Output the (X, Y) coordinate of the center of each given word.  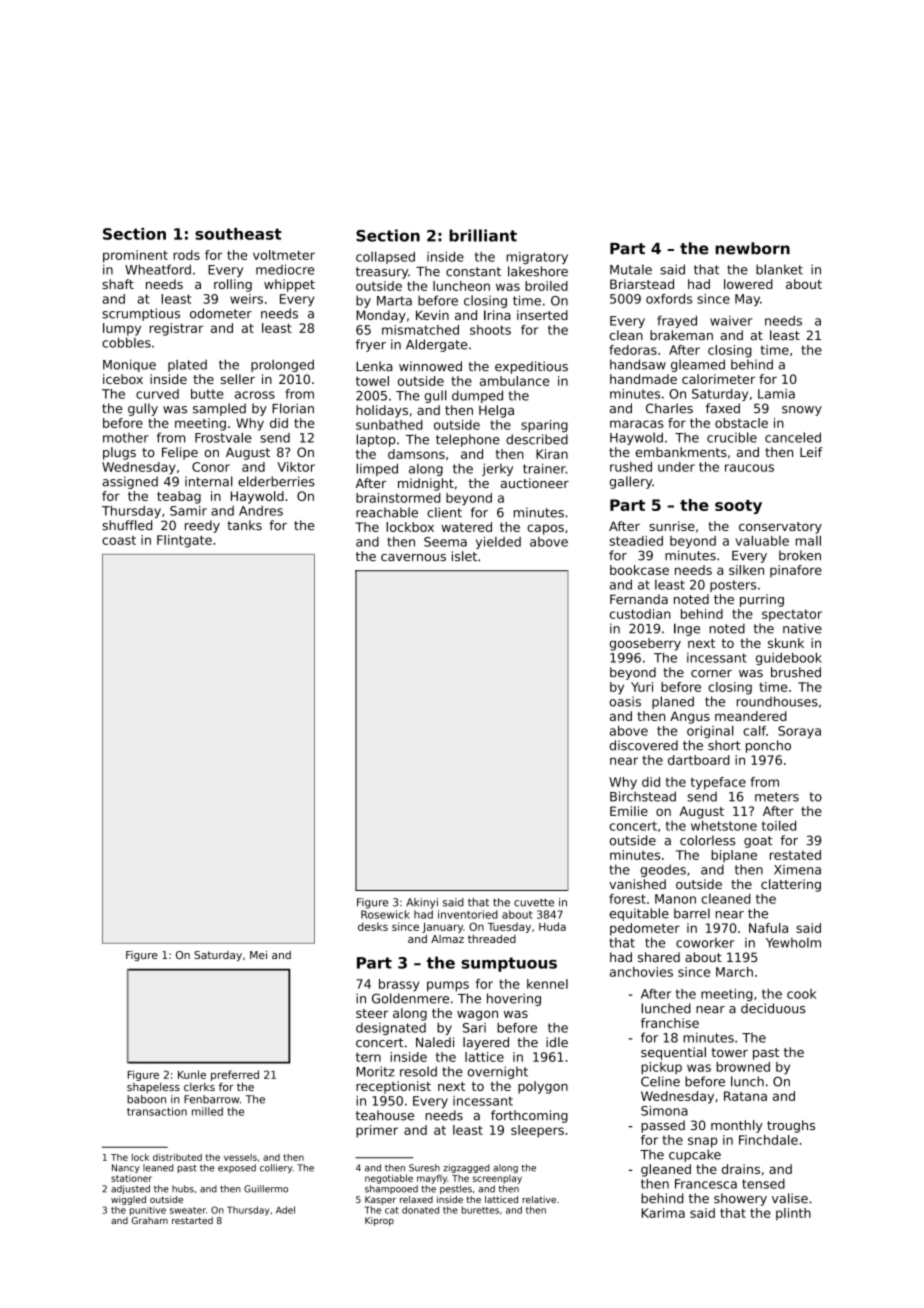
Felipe (180, 453)
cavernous (413, 557)
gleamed (698, 365)
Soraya (799, 732)
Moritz (375, 1071)
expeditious (531, 367)
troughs (791, 1126)
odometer (221, 313)
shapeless (153, 1088)
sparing (544, 426)
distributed (177, 1157)
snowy (802, 411)
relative (539, 1199)
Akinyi (422, 903)
